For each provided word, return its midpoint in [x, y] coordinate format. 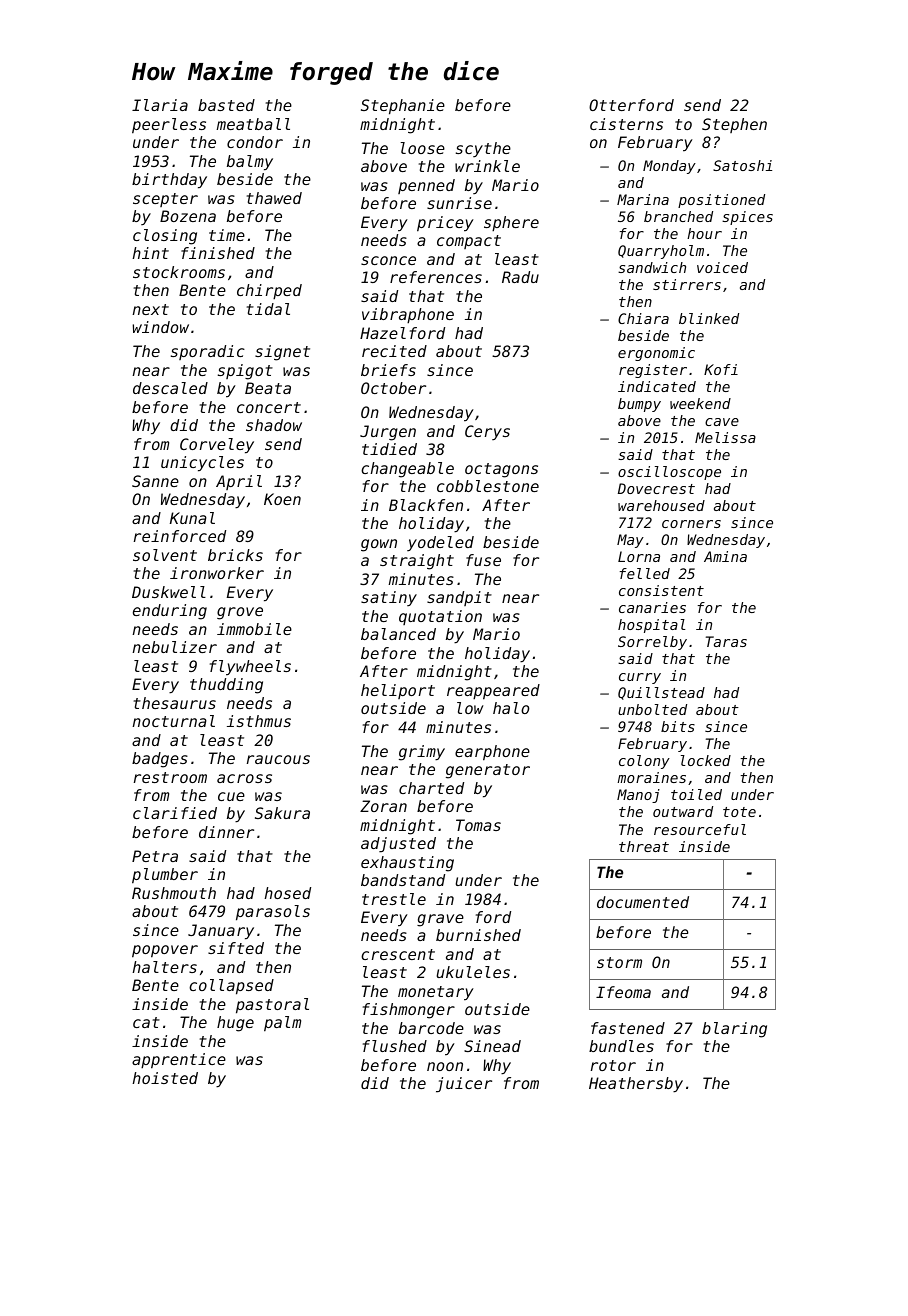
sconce [388, 260]
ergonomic [656, 354]
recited [394, 351]
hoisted [165, 1078]
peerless [169, 126]
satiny [389, 598]
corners [691, 524]
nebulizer [174, 647]
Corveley [217, 446]
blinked [709, 318]
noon [445, 1066]
